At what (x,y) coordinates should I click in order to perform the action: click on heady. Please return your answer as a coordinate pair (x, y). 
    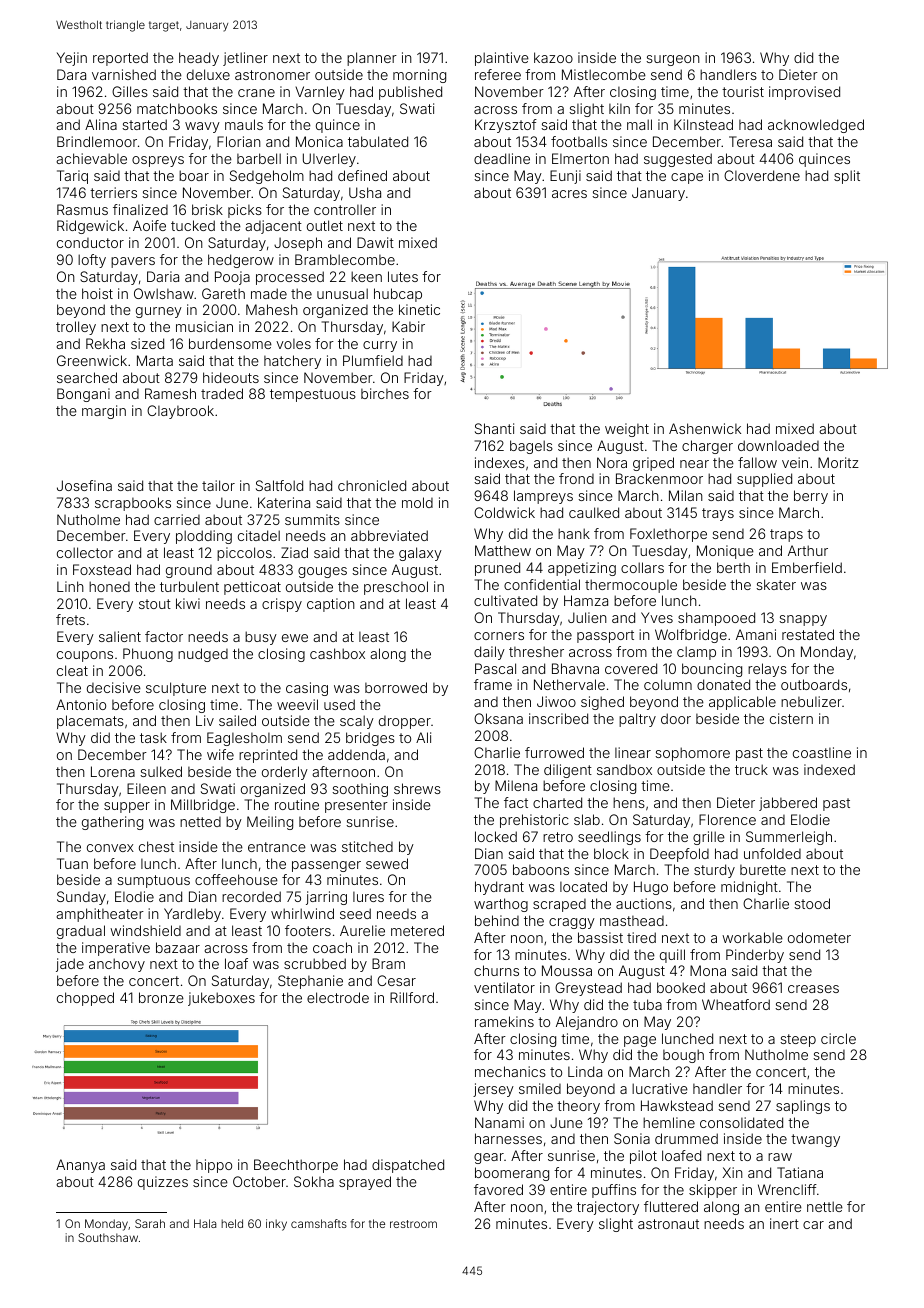
    Looking at the image, I should click on (199, 59).
